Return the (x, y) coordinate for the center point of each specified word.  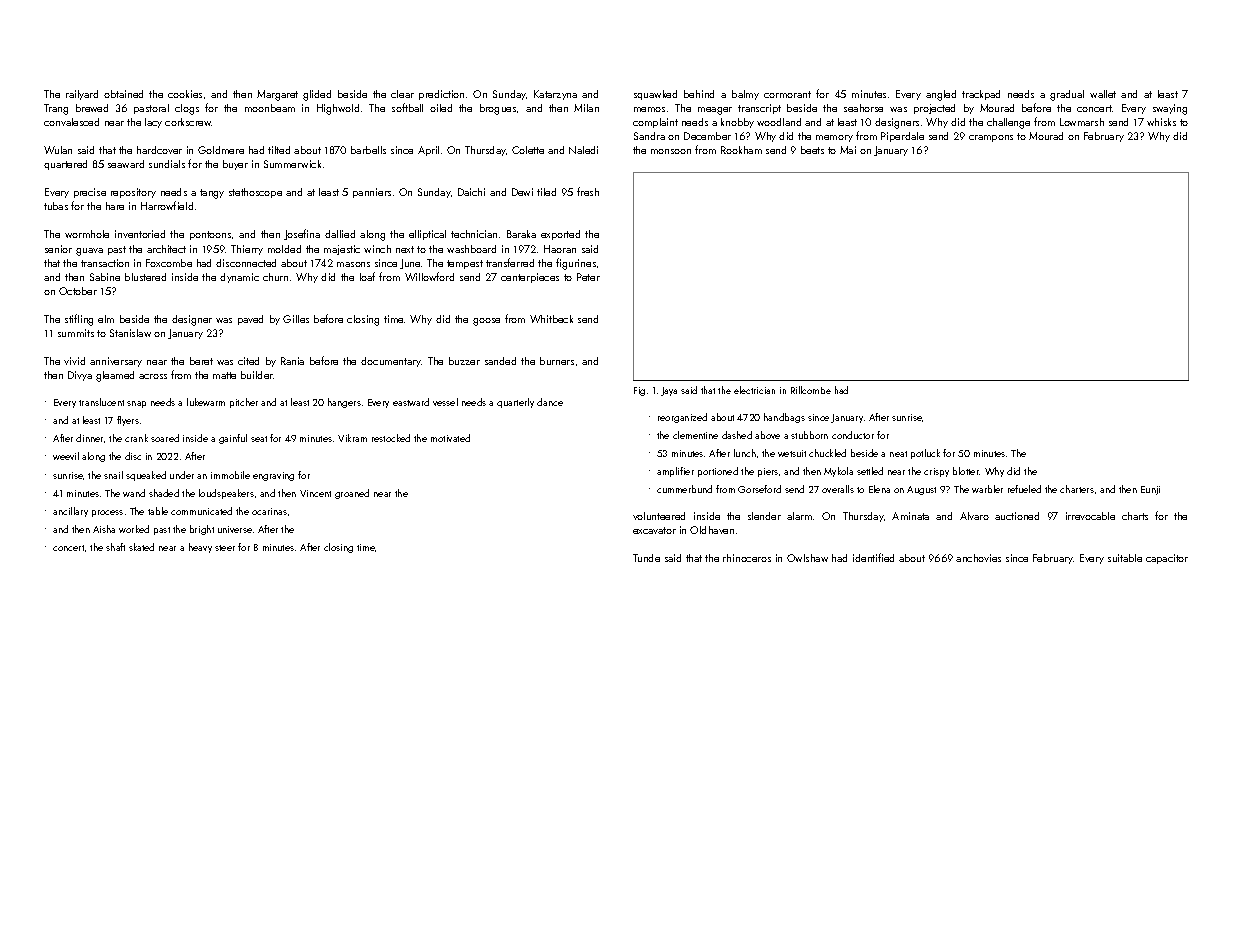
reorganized (682, 418)
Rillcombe (811, 390)
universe (235, 529)
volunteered (659, 516)
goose (486, 322)
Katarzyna (555, 95)
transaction (105, 263)
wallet (1103, 94)
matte (224, 375)
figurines (576, 264)
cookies (185, 94)
